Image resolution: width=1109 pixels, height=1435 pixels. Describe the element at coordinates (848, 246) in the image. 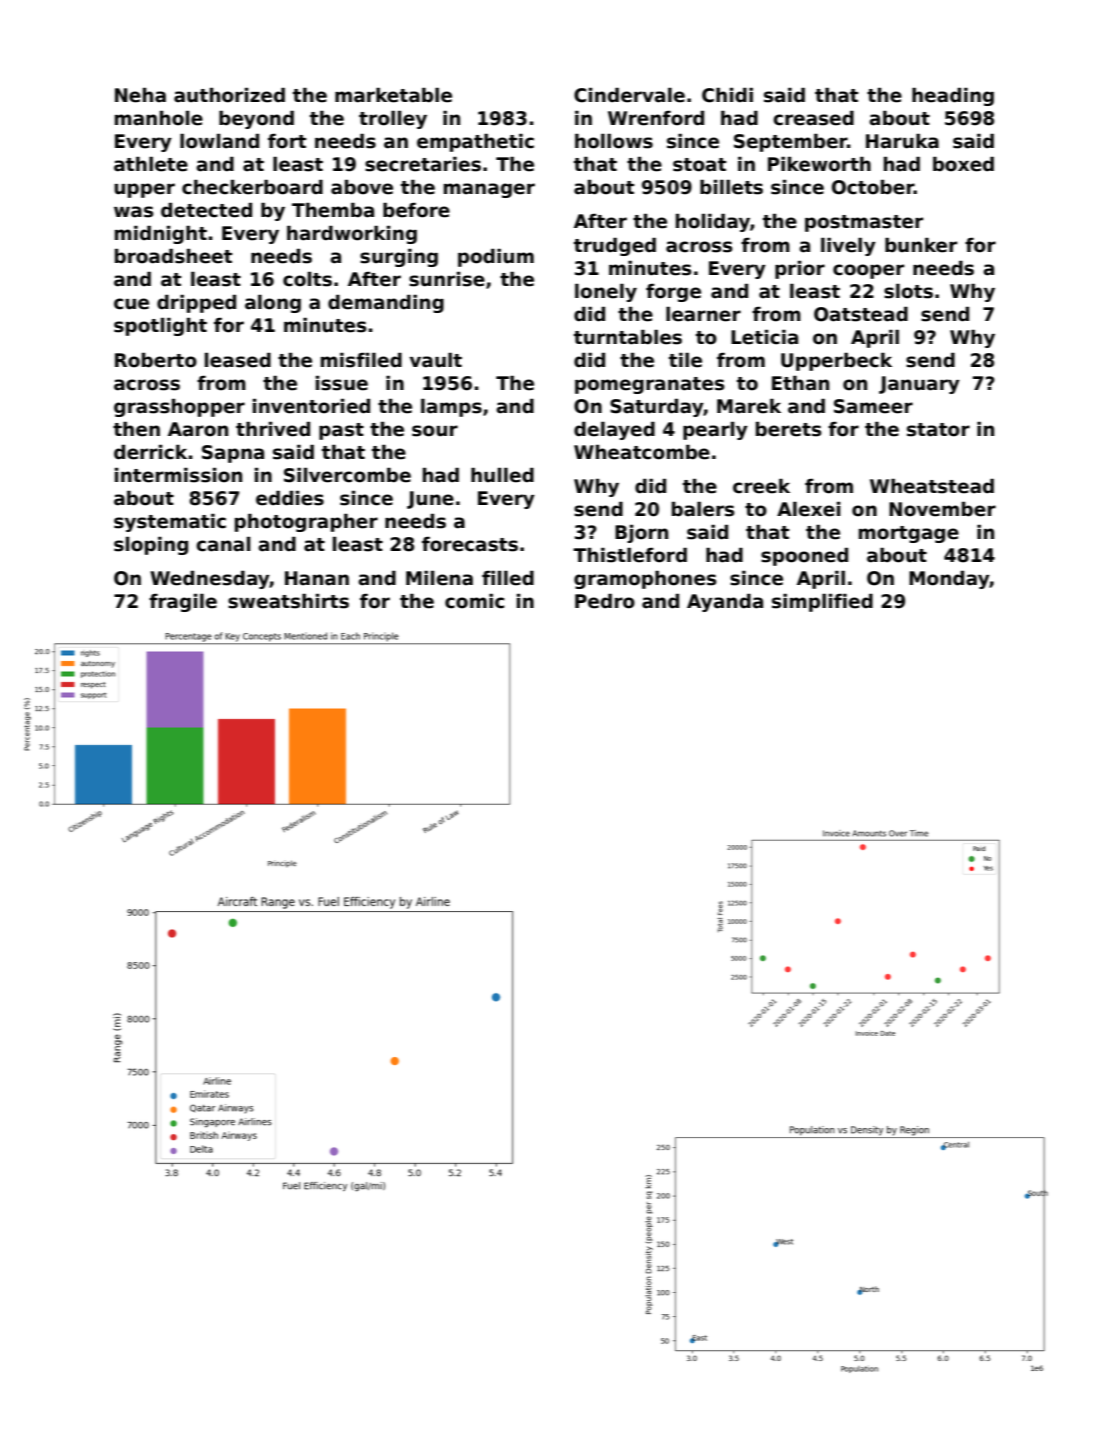

I see `lively` at that location.
